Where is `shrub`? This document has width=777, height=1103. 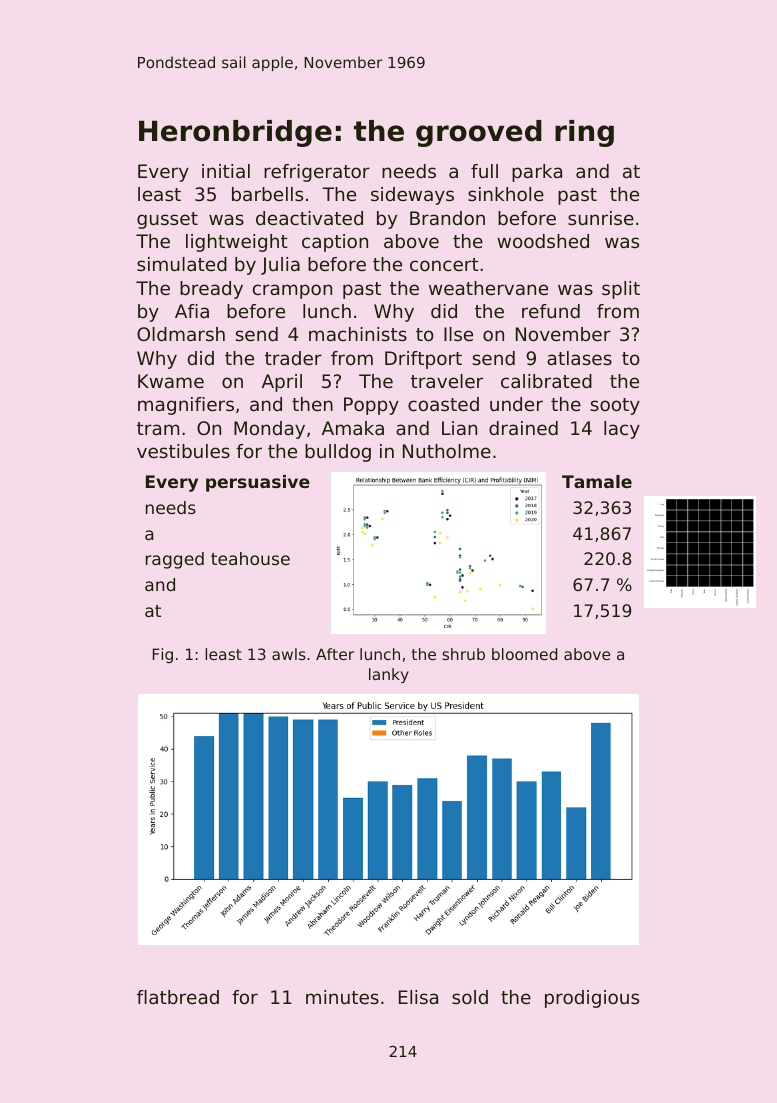 shrub is located at coordinates (463, 654).
